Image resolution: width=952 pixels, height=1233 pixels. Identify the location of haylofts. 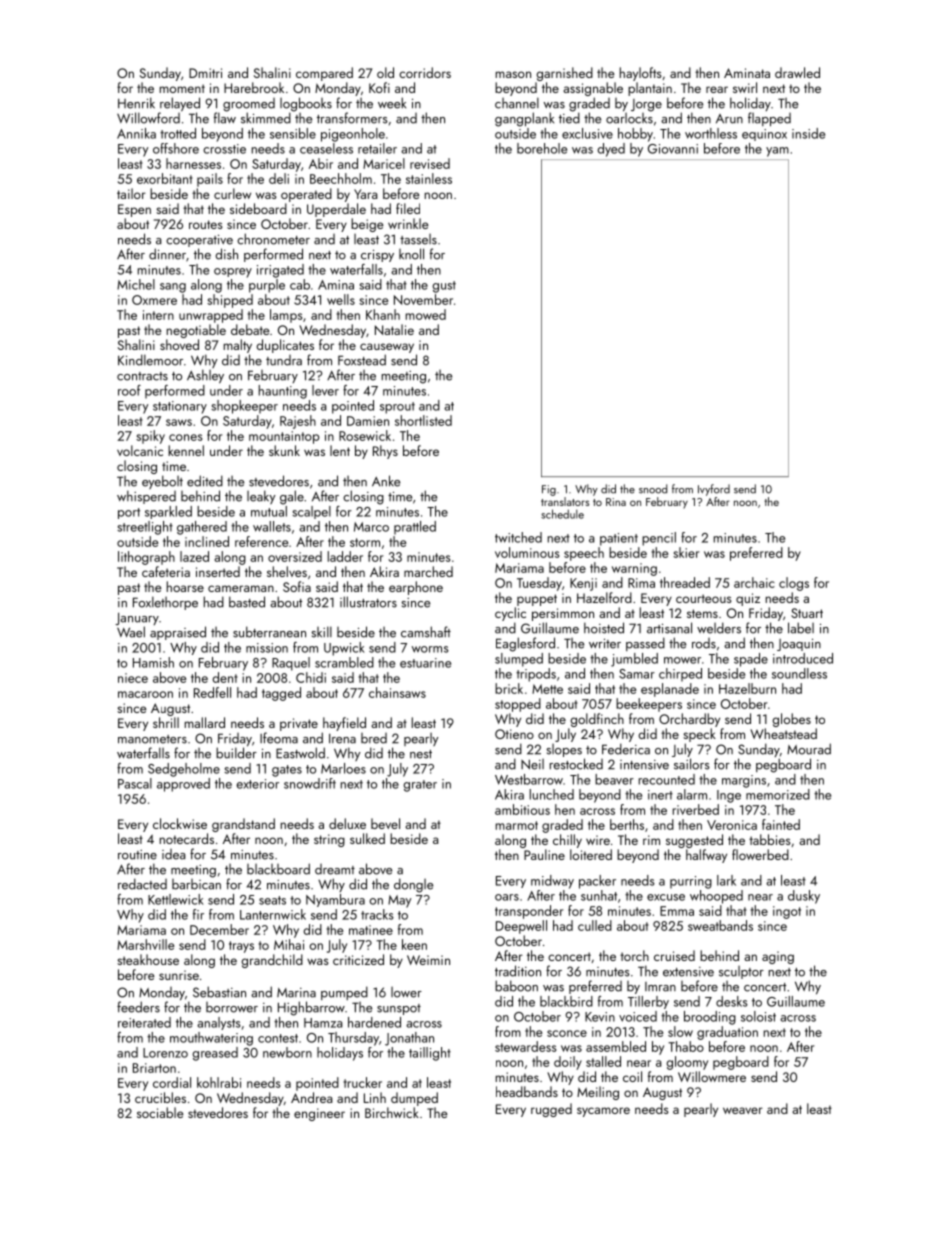
(641, 74).
